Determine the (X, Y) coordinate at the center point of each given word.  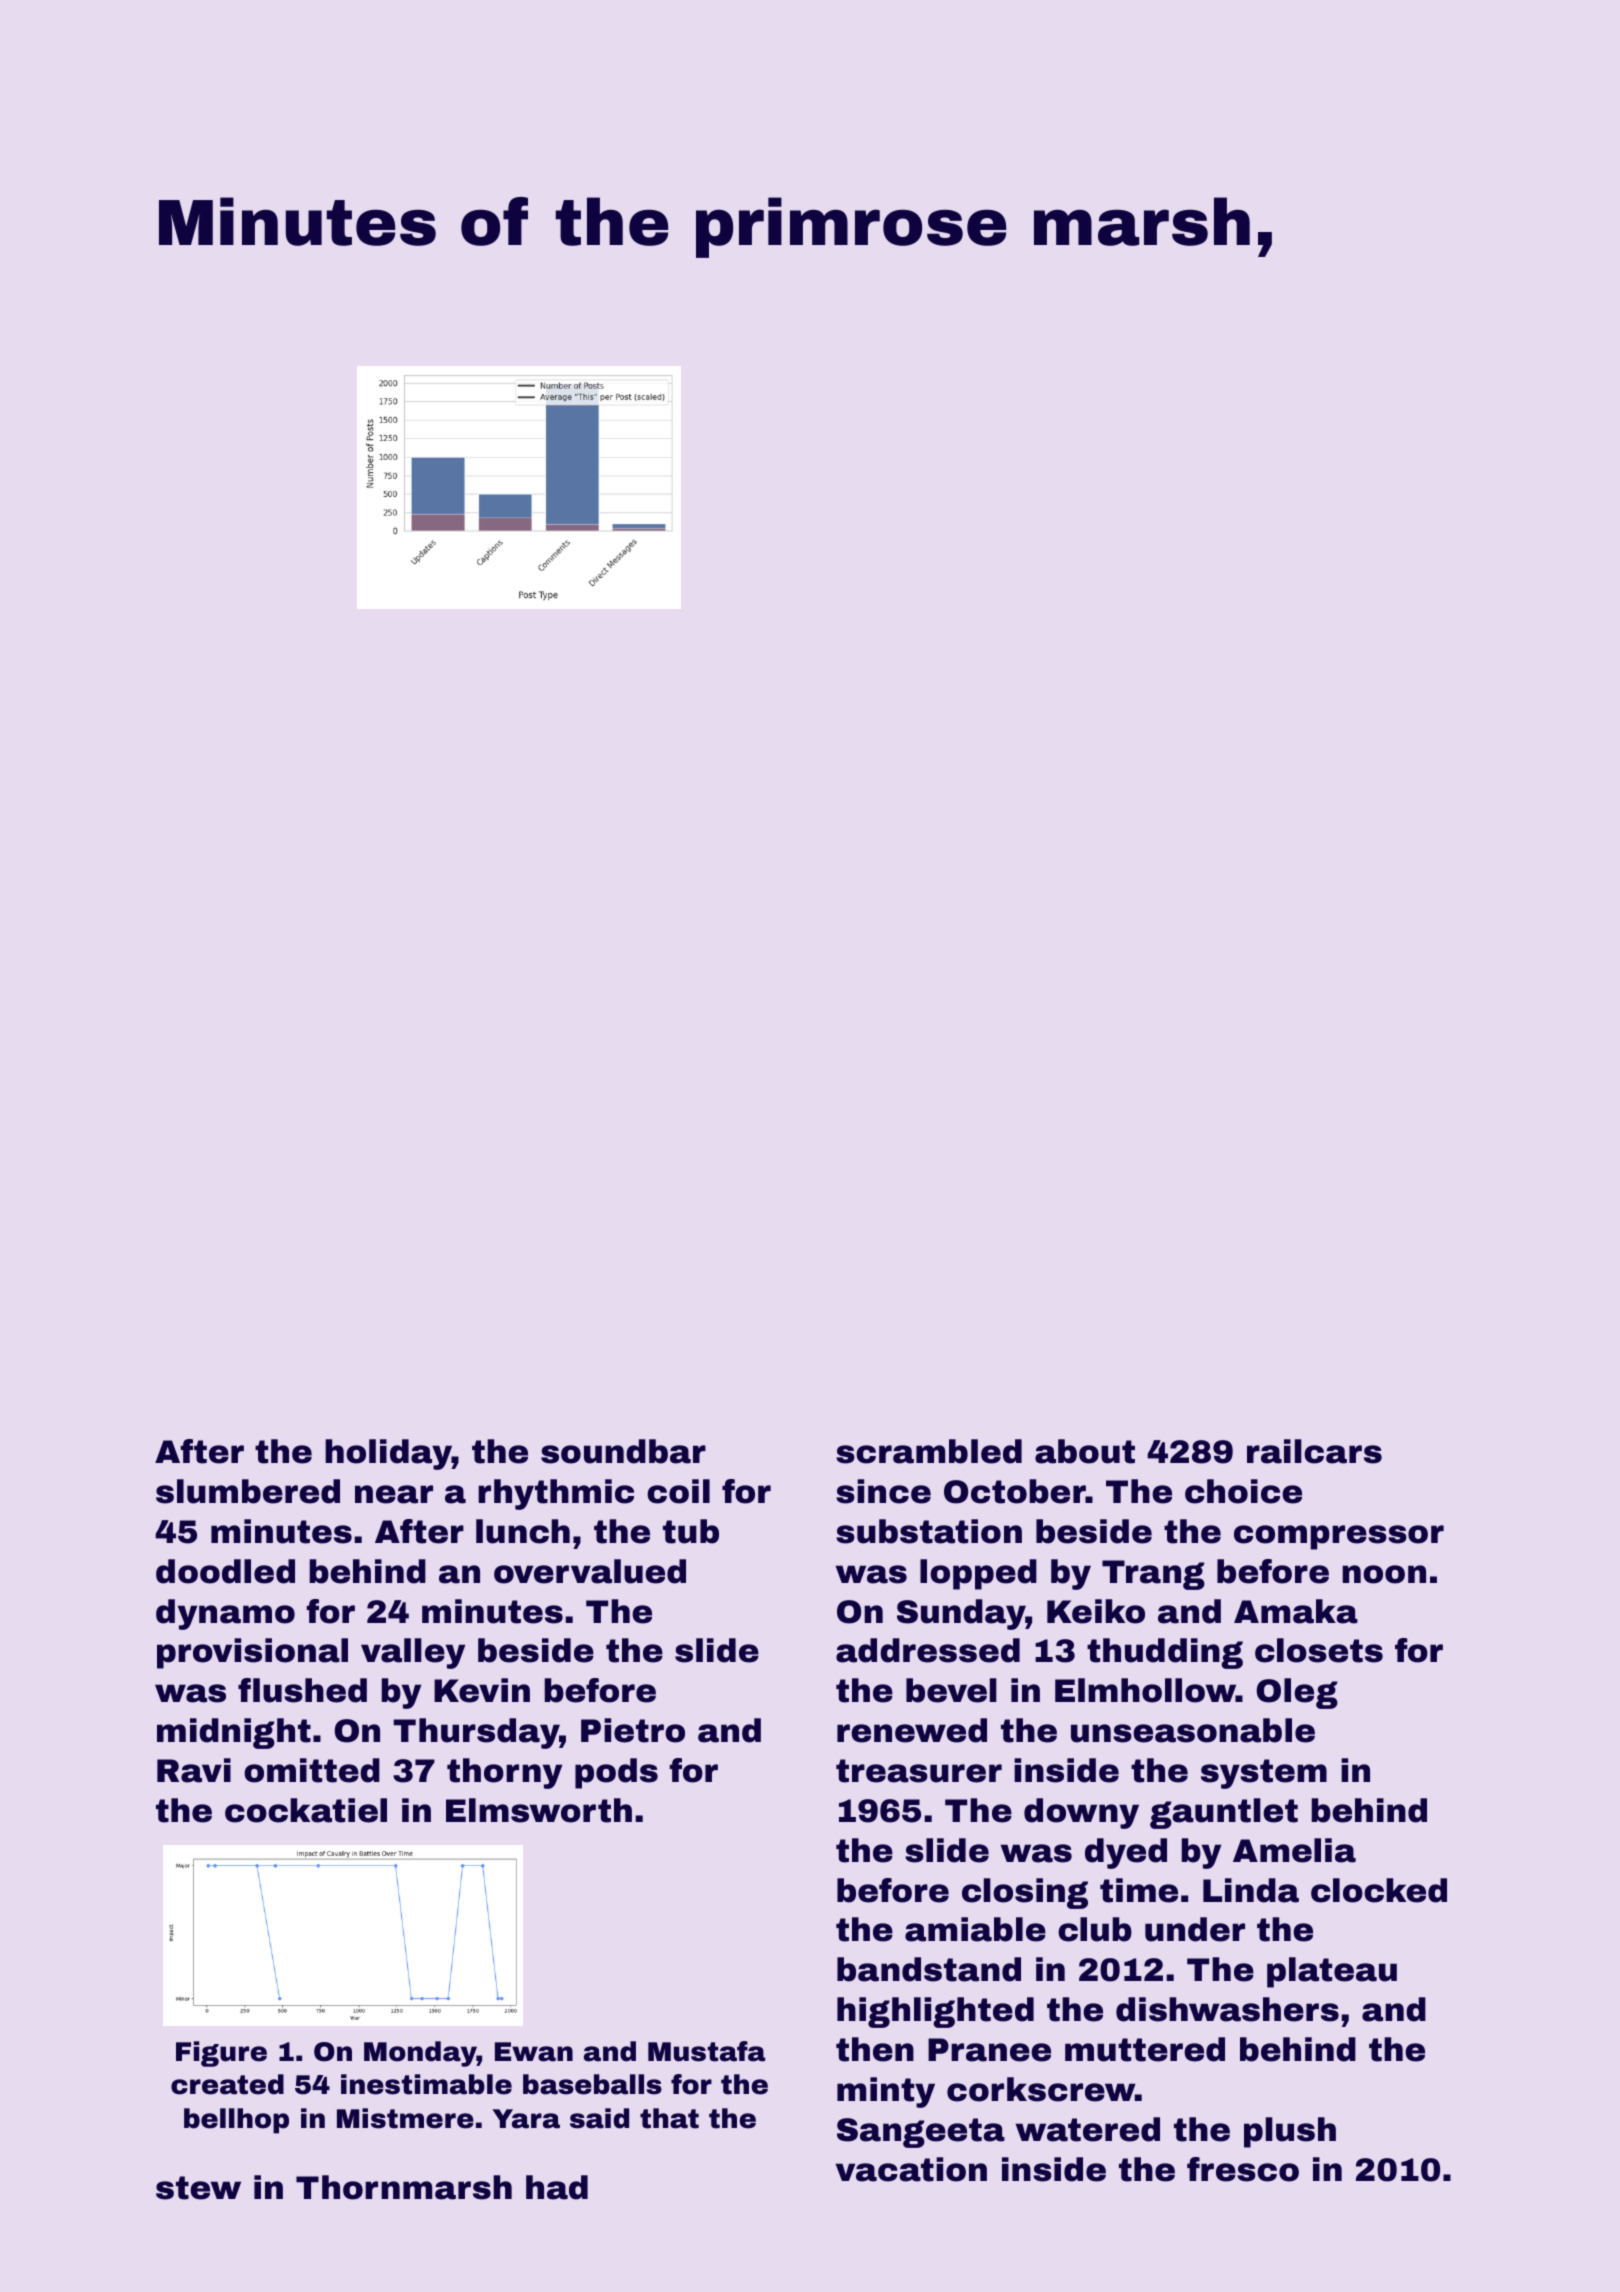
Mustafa (706, 2051)
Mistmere (405, 2118)
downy (1081, 1813)
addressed (928, 1650)
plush (1290, 2132)
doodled (225, 1571)
